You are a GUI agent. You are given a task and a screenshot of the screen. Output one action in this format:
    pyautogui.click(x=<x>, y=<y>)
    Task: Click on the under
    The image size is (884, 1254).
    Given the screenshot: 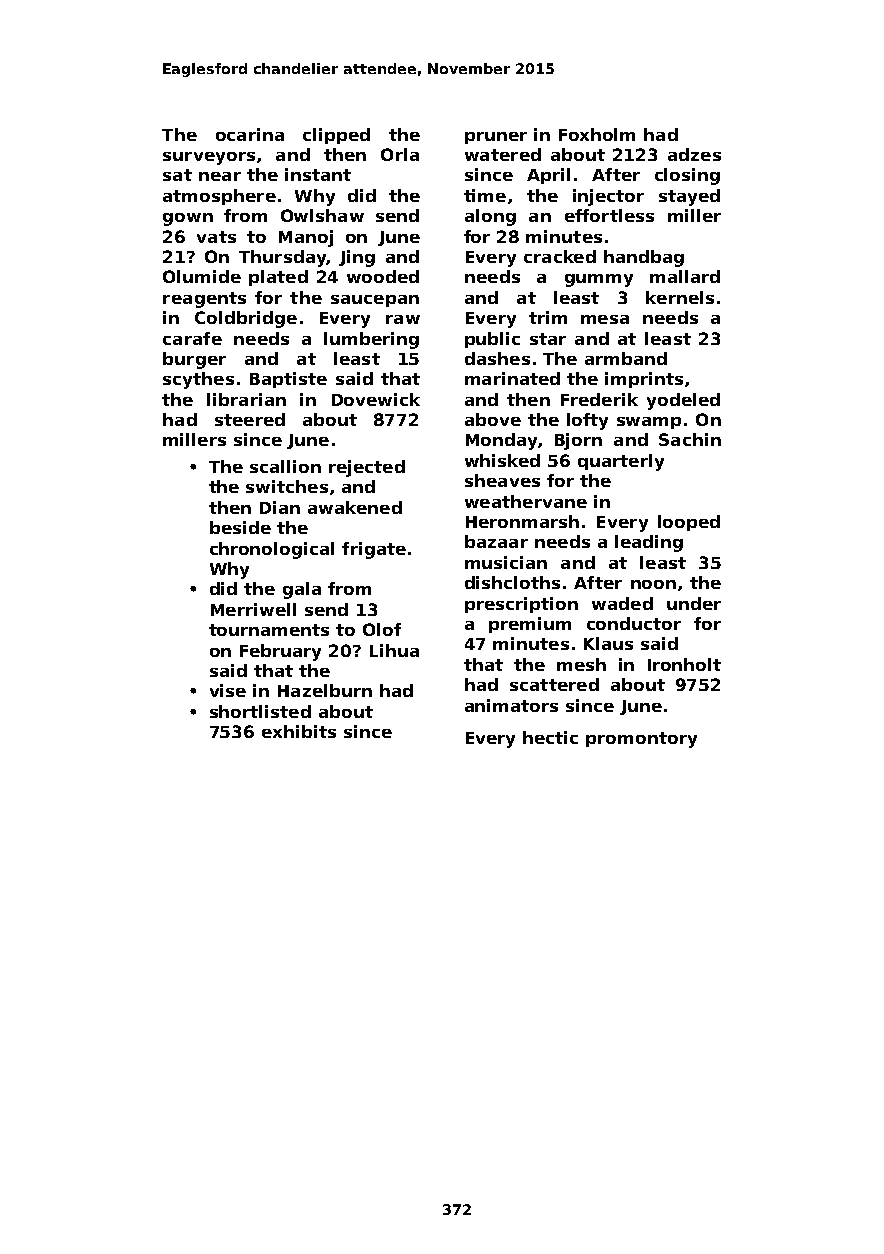 What is the action you would take?
    pyautogui.click(x=694, y=603)
